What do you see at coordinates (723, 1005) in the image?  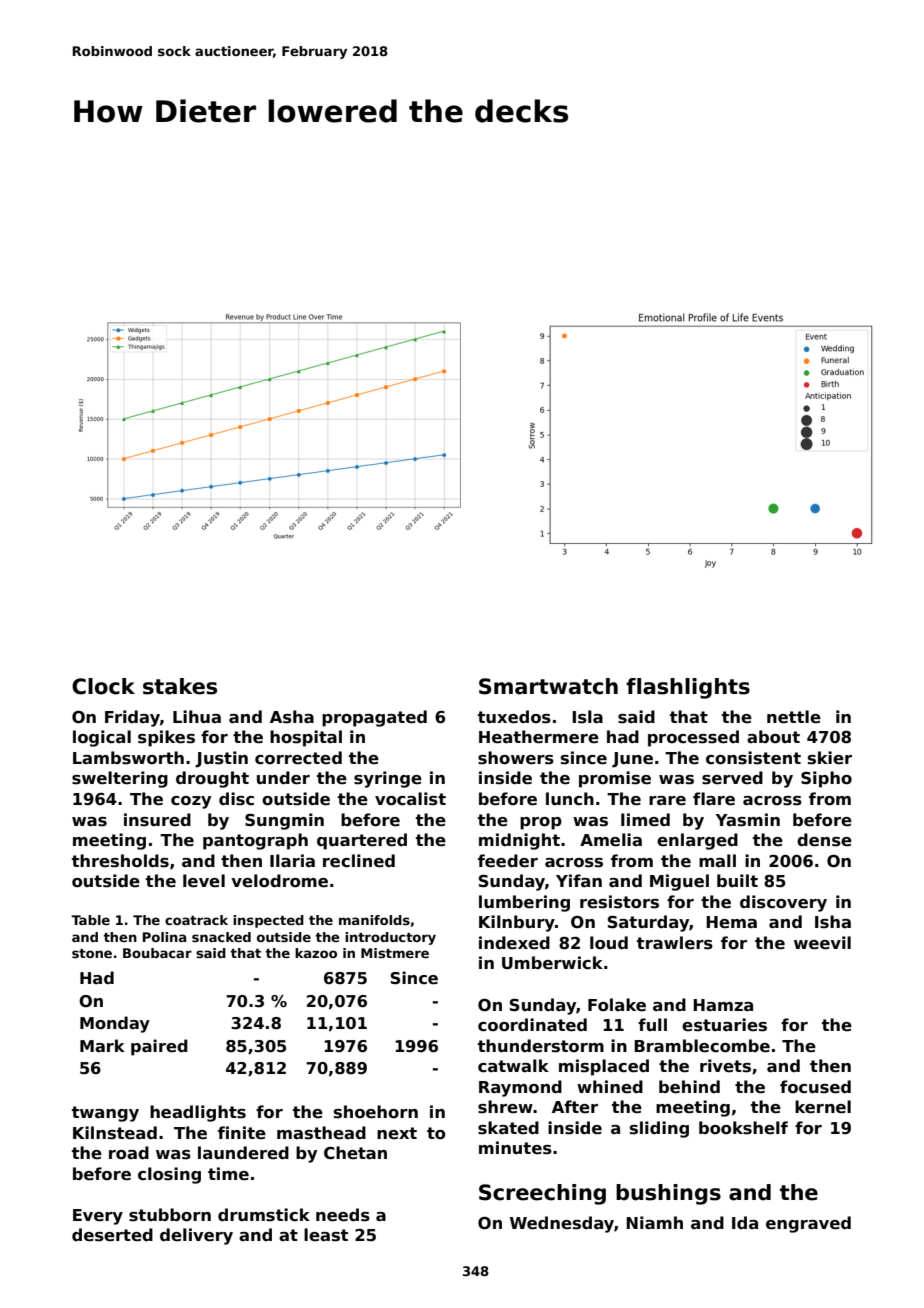 I see `Hamza` at bounding box center [723, 1005].
